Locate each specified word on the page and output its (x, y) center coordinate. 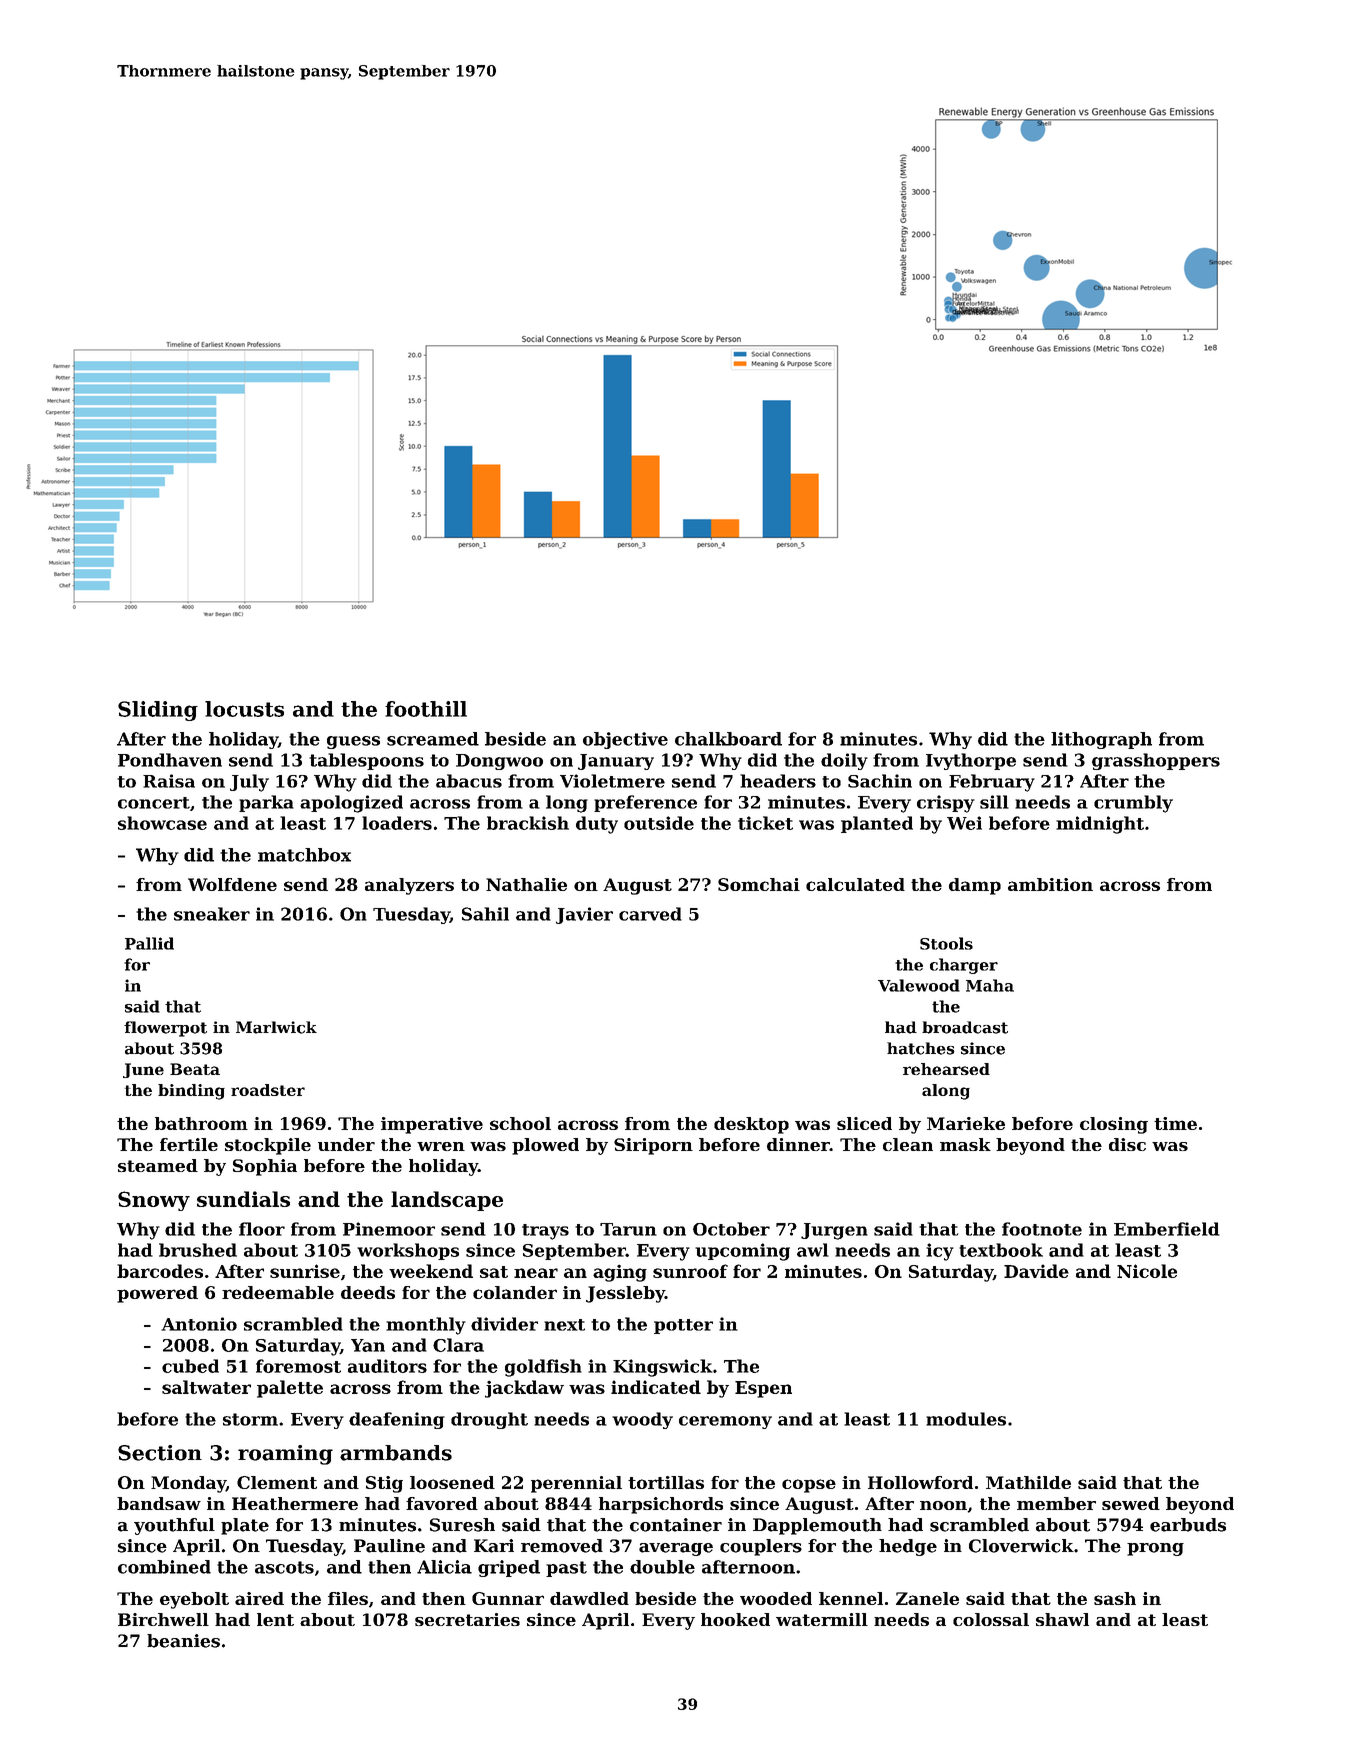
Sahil (485, 914)
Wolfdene (232, 884)
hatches (921, 1048)
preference (645, 803)
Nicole (1147, 1271)
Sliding (158, 711)
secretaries (467, 1619)
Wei (964, 823)
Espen (763, 1389)
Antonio (199, 1324)
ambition (1050, 884)
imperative (432, 1125)
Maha (990, 985)
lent (275, 1619)
